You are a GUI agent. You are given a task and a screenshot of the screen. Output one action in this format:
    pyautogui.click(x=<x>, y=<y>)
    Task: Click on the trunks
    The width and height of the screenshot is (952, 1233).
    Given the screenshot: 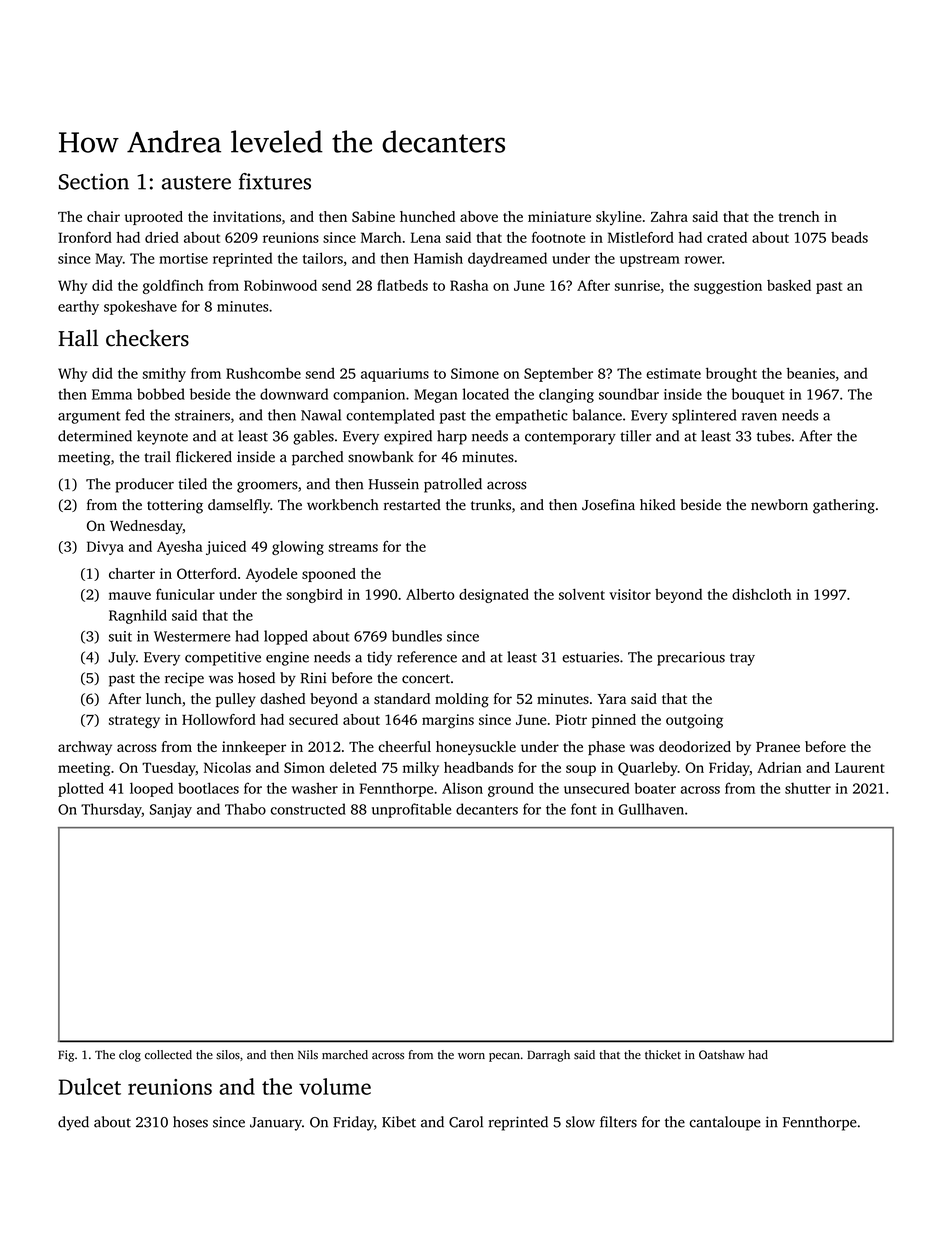 What is the action you would take?
    pyautogui.click(x=491, y=505)
